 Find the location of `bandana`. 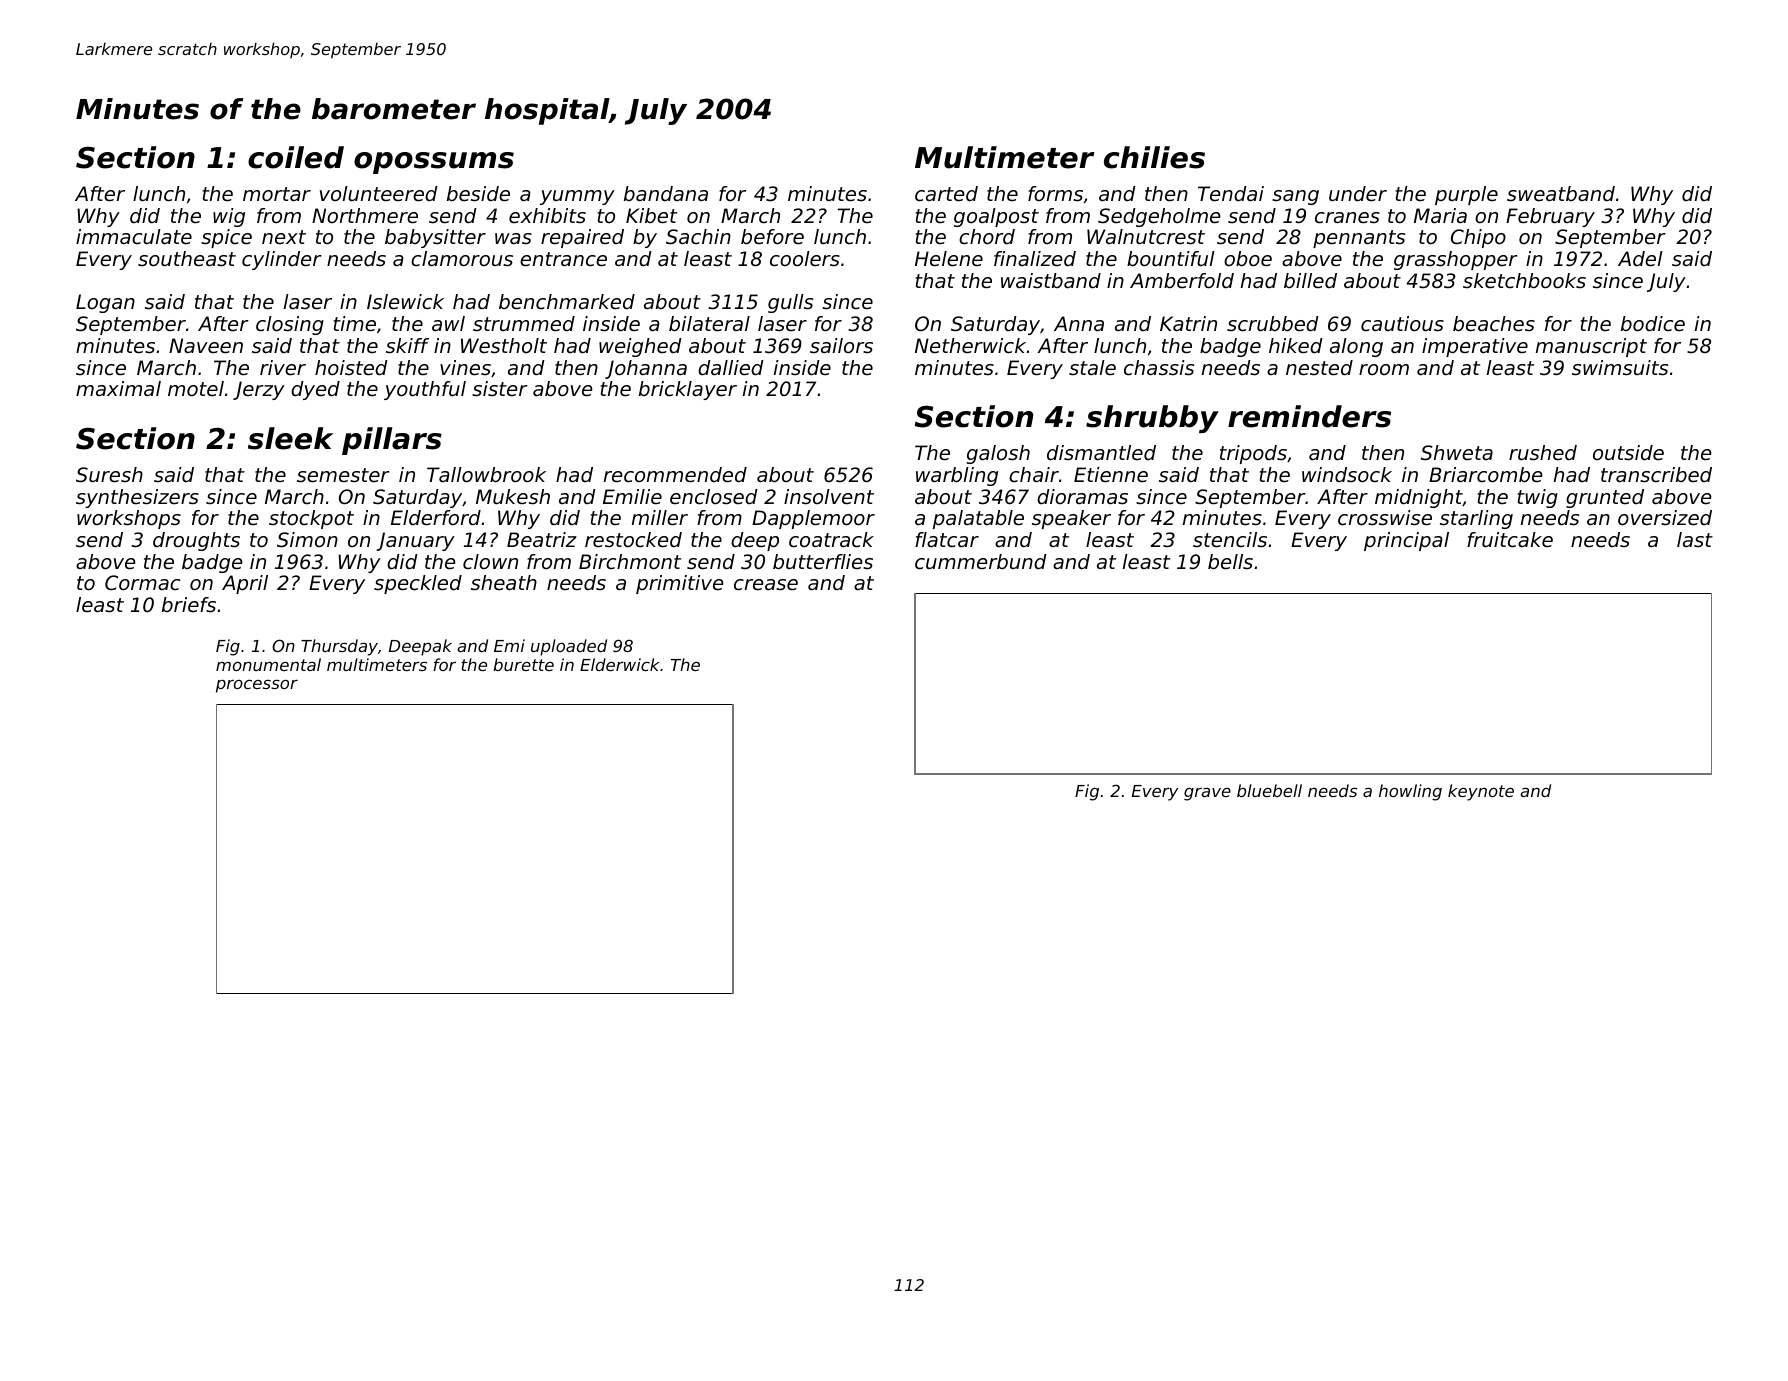

bandana is located at coordinates (666, 194).
